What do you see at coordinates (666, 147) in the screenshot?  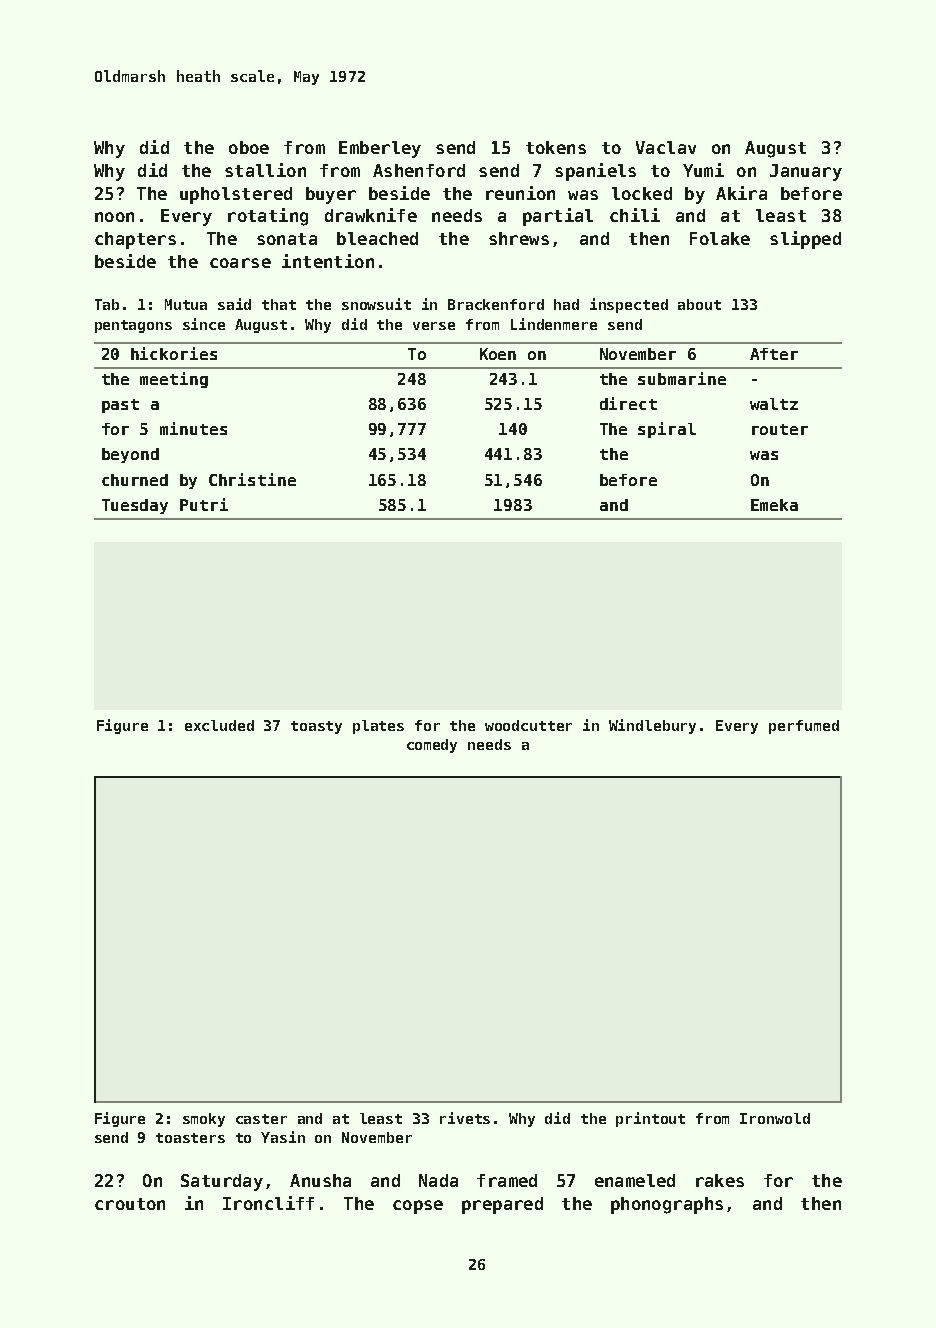 I see `Vaclav` at bounding box center [666, 147].
